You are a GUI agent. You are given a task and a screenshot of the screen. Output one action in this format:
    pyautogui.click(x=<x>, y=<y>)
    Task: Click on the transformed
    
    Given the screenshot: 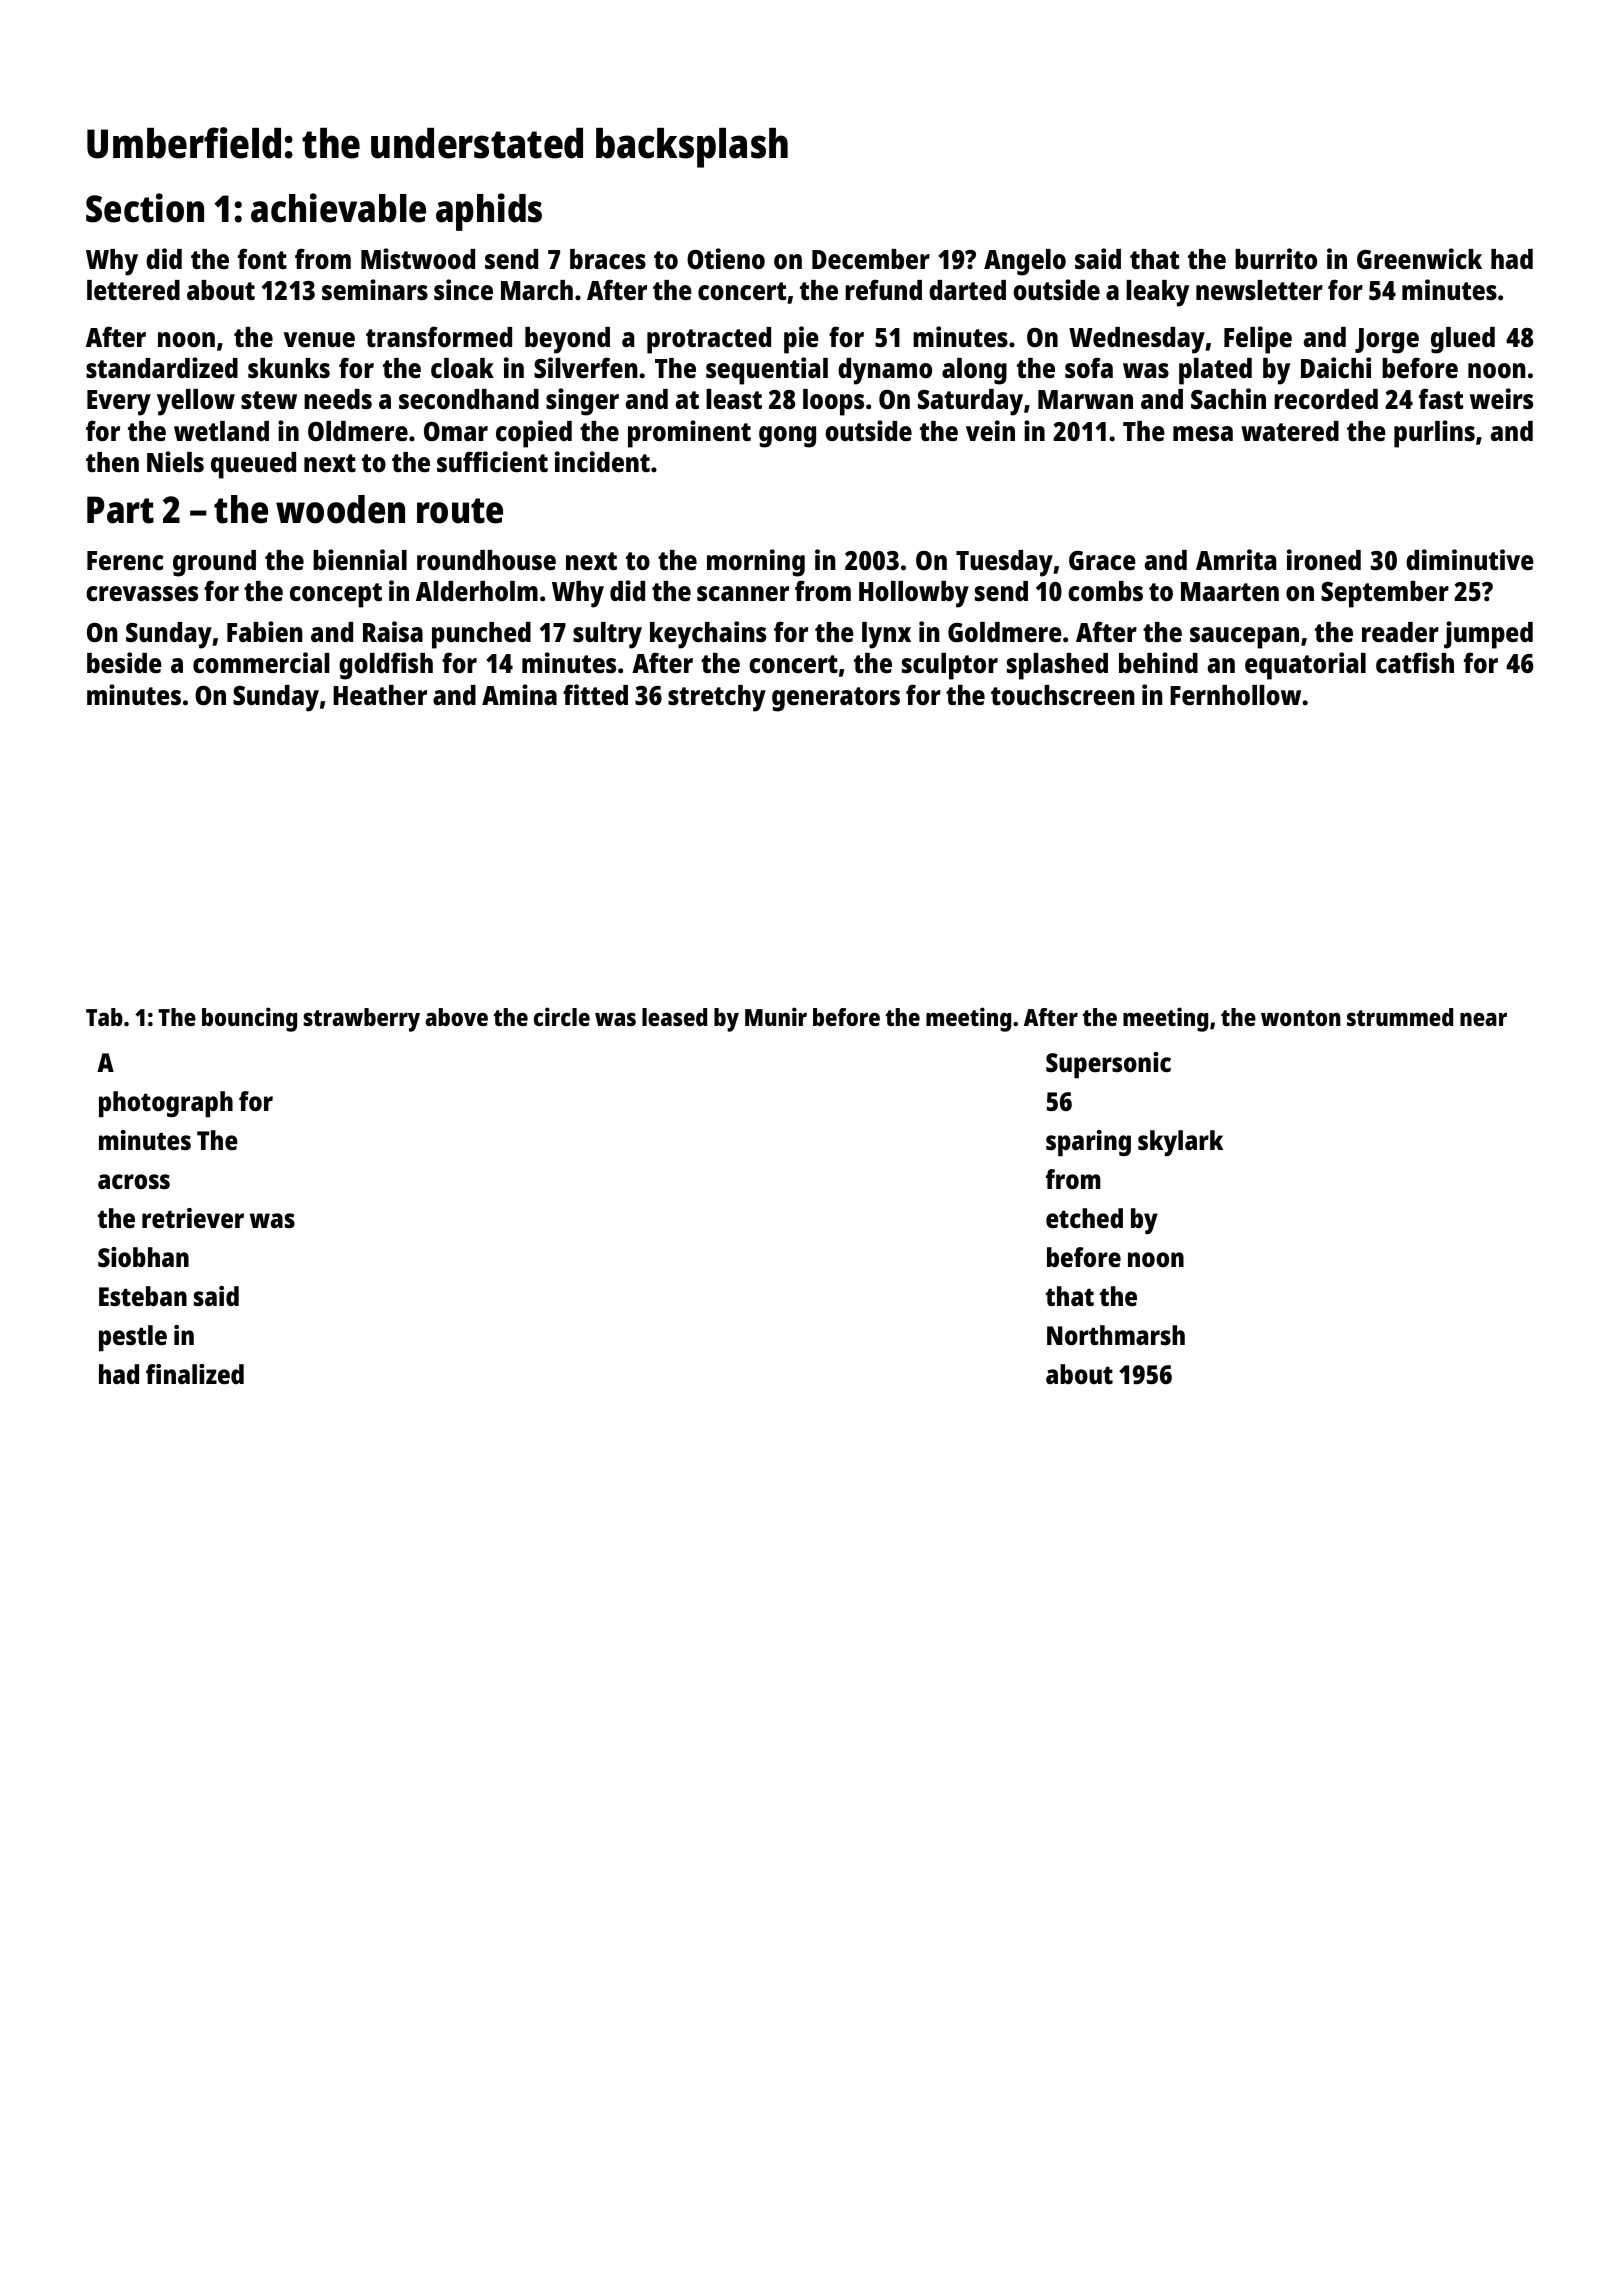 What is the action you would take?
    pyautogui.click(x=439, y=337)
